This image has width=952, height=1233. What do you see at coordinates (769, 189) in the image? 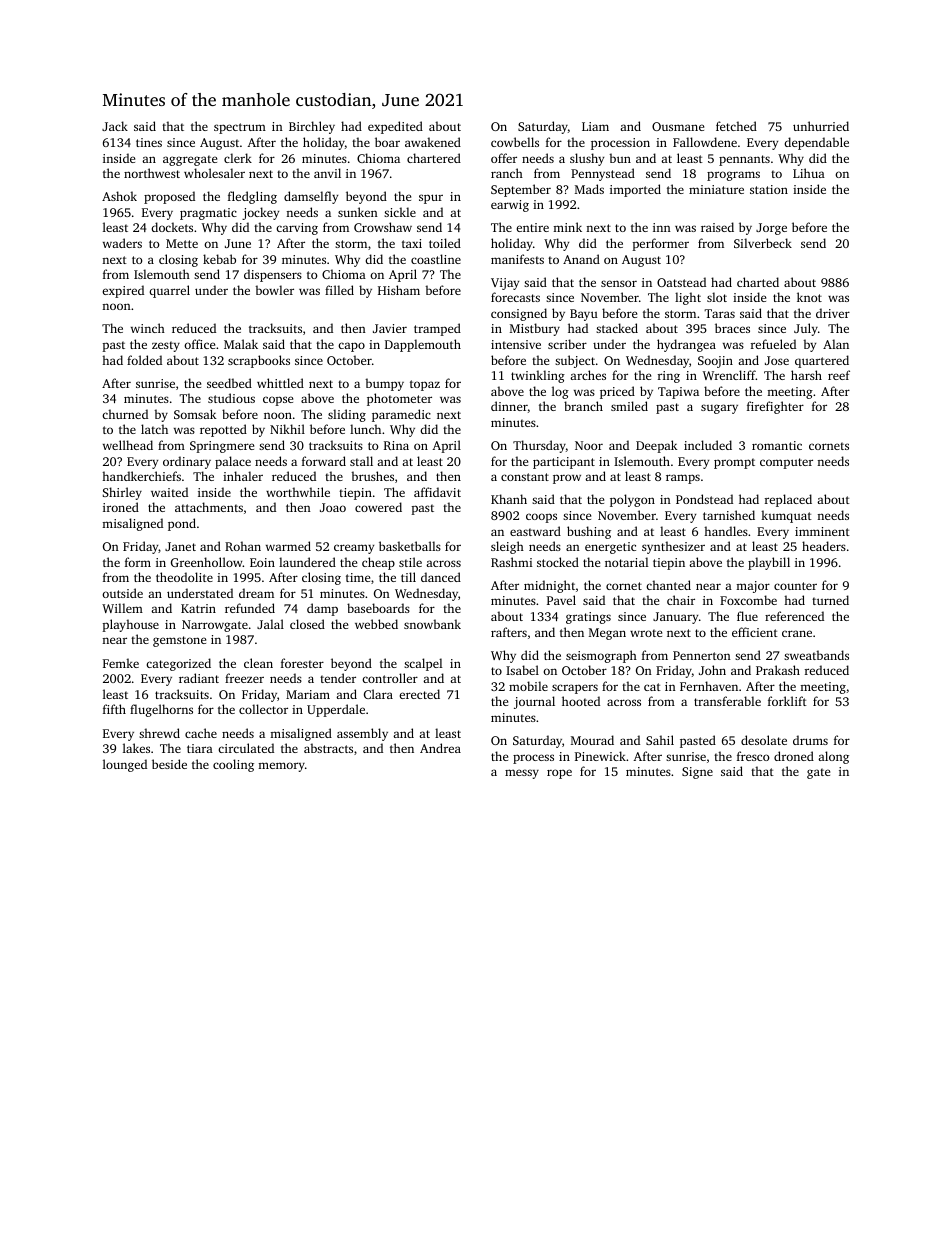
I see `station` at bounding box center [769, 189].
